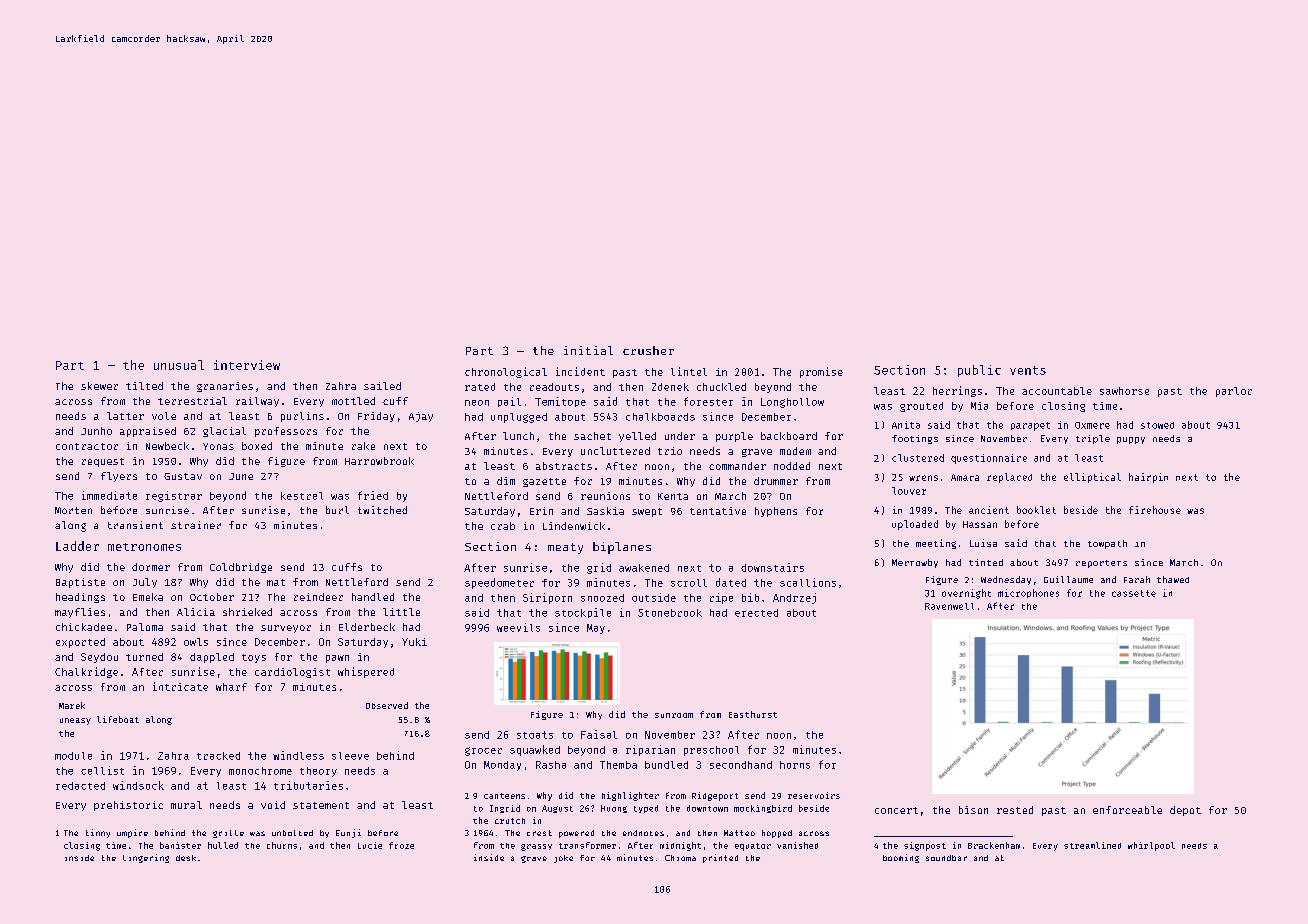  Describe the element at coordinates (510, 821) in the document. I see `crutch` at that location.
